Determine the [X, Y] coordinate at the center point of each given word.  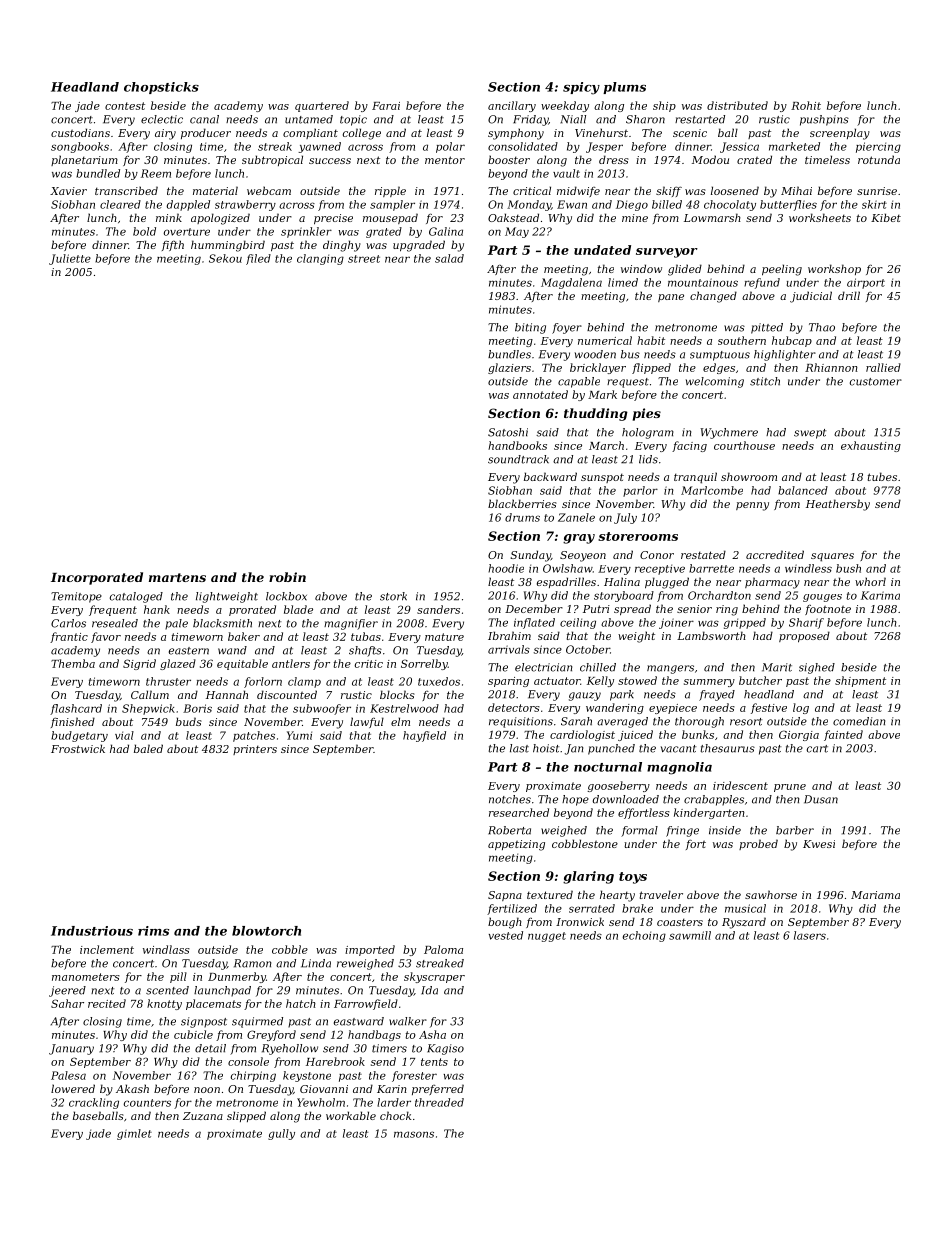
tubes [882, 476]
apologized [220, 219]
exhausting [871, 446]
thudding [596, 414]
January [71, 1049]
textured [550, 894]
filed [258, 259]
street [364, 259]
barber [795, 830]
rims [153, 931]
